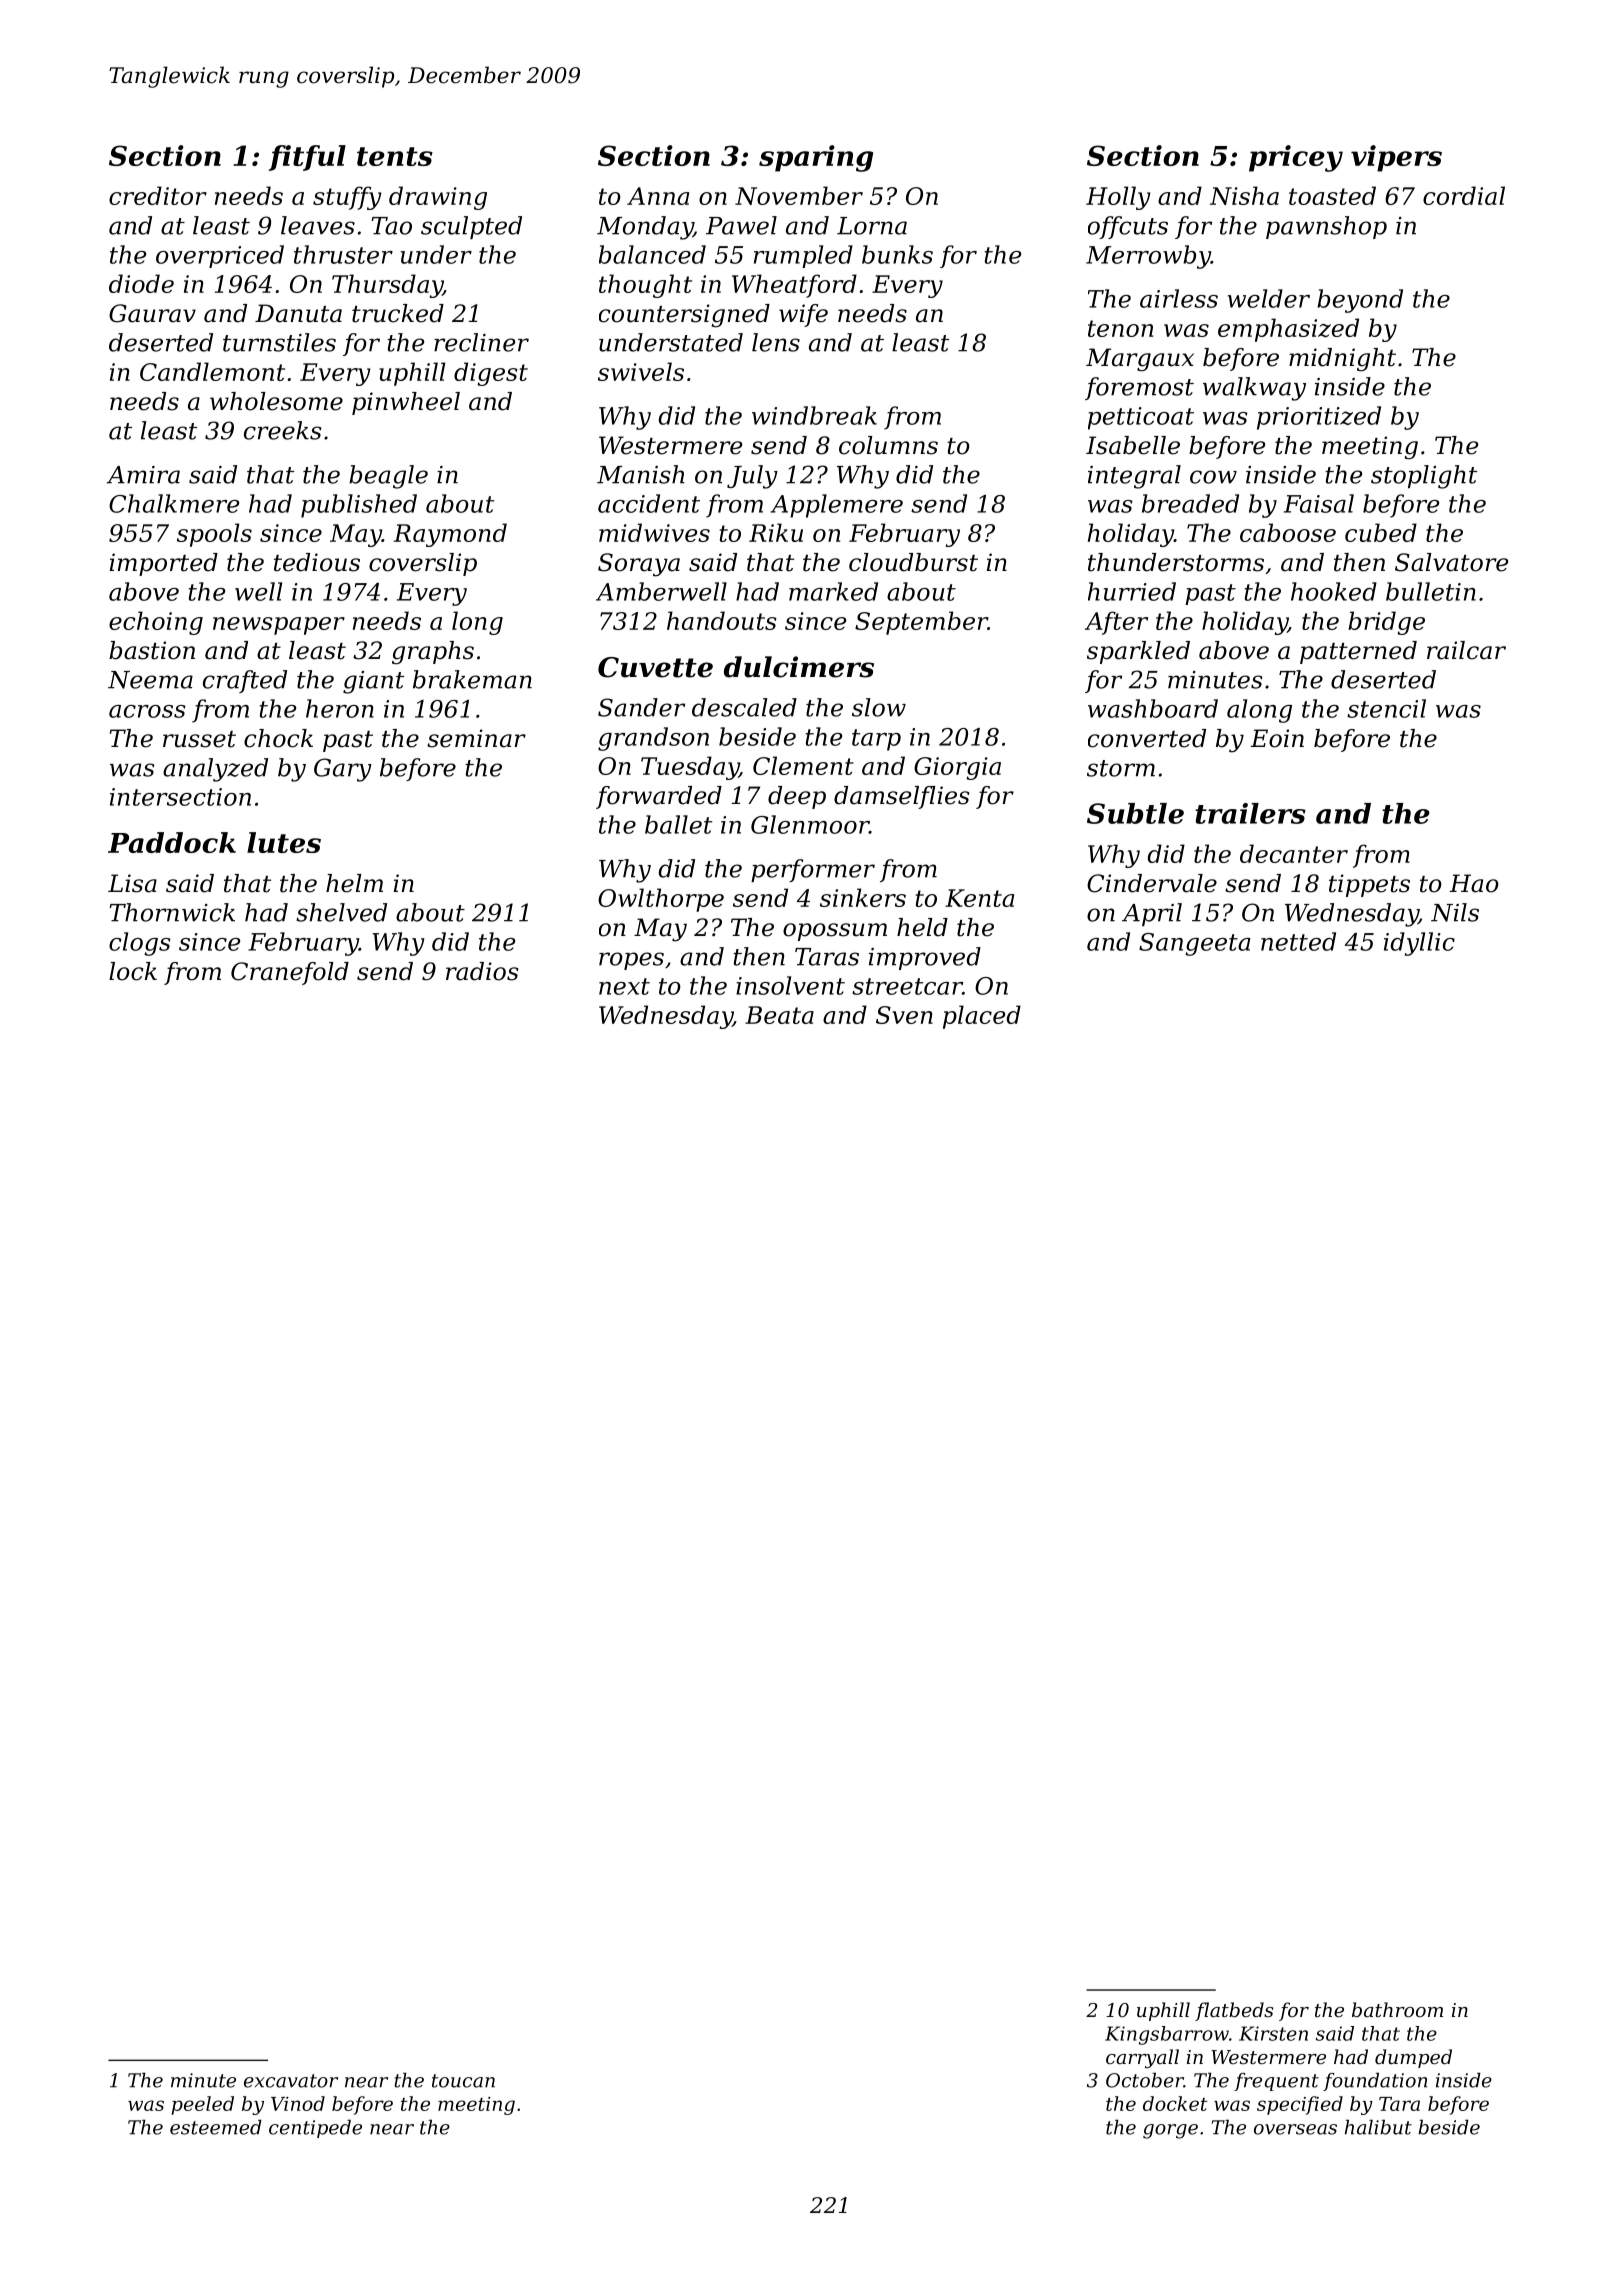  What do you see at coordinates (779, 1015) in the page?
I see `Beata` at bounding box center [779, 1015].
